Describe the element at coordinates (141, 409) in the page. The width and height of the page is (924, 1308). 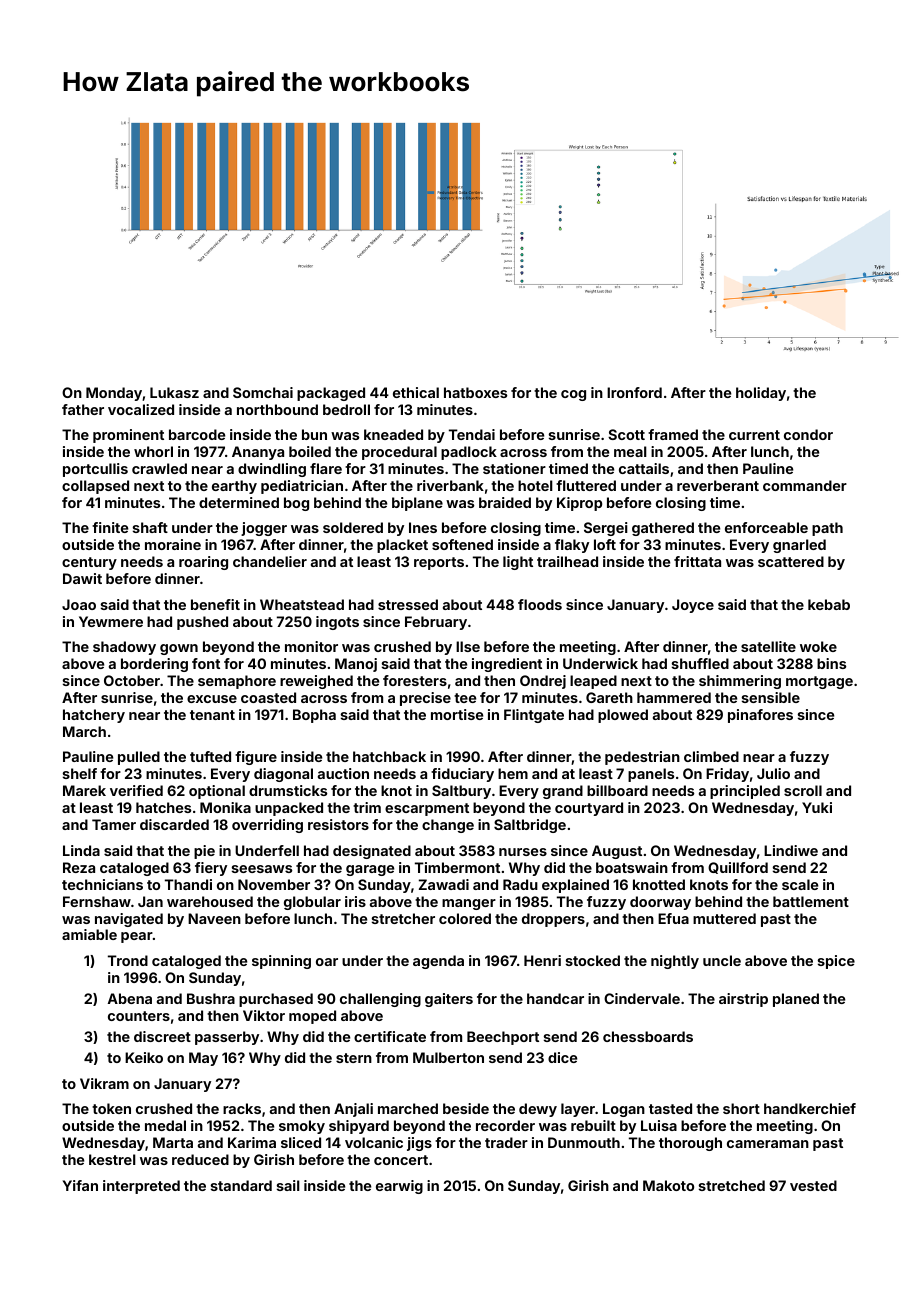
I see `vocalized` at that location.
